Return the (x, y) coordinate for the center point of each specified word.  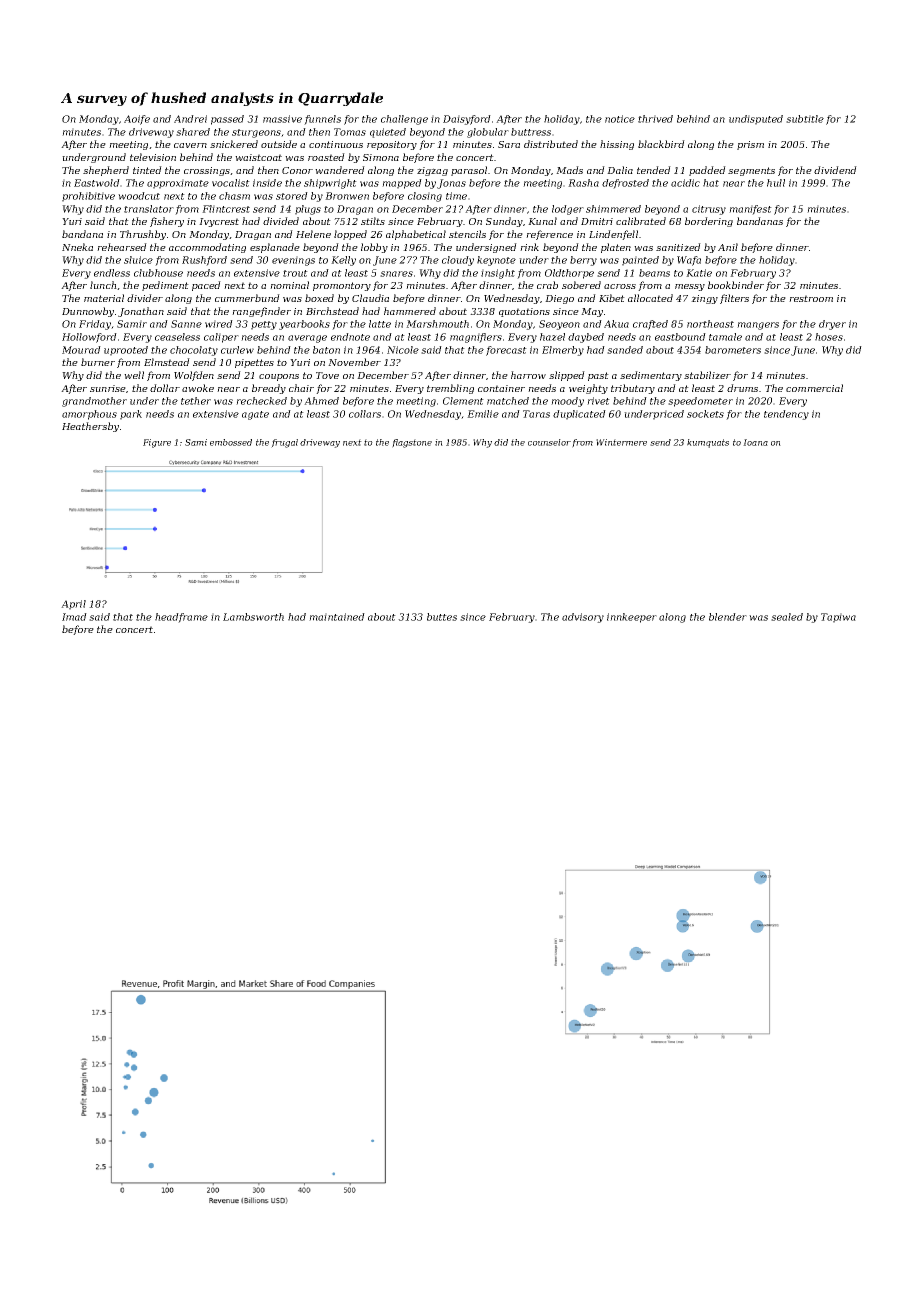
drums (742, 388)
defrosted (625, 184)
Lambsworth (253, 617)
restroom (811, 298)
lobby (374, 248)
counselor (549, 442)
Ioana (755, 442)
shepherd (106, 171)
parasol (469, 171)
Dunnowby (88, 312)
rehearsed (122, 247)
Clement (463, 401)
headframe (181, 618)
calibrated (641, 221)
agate (255, 415)
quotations (524, 312)
